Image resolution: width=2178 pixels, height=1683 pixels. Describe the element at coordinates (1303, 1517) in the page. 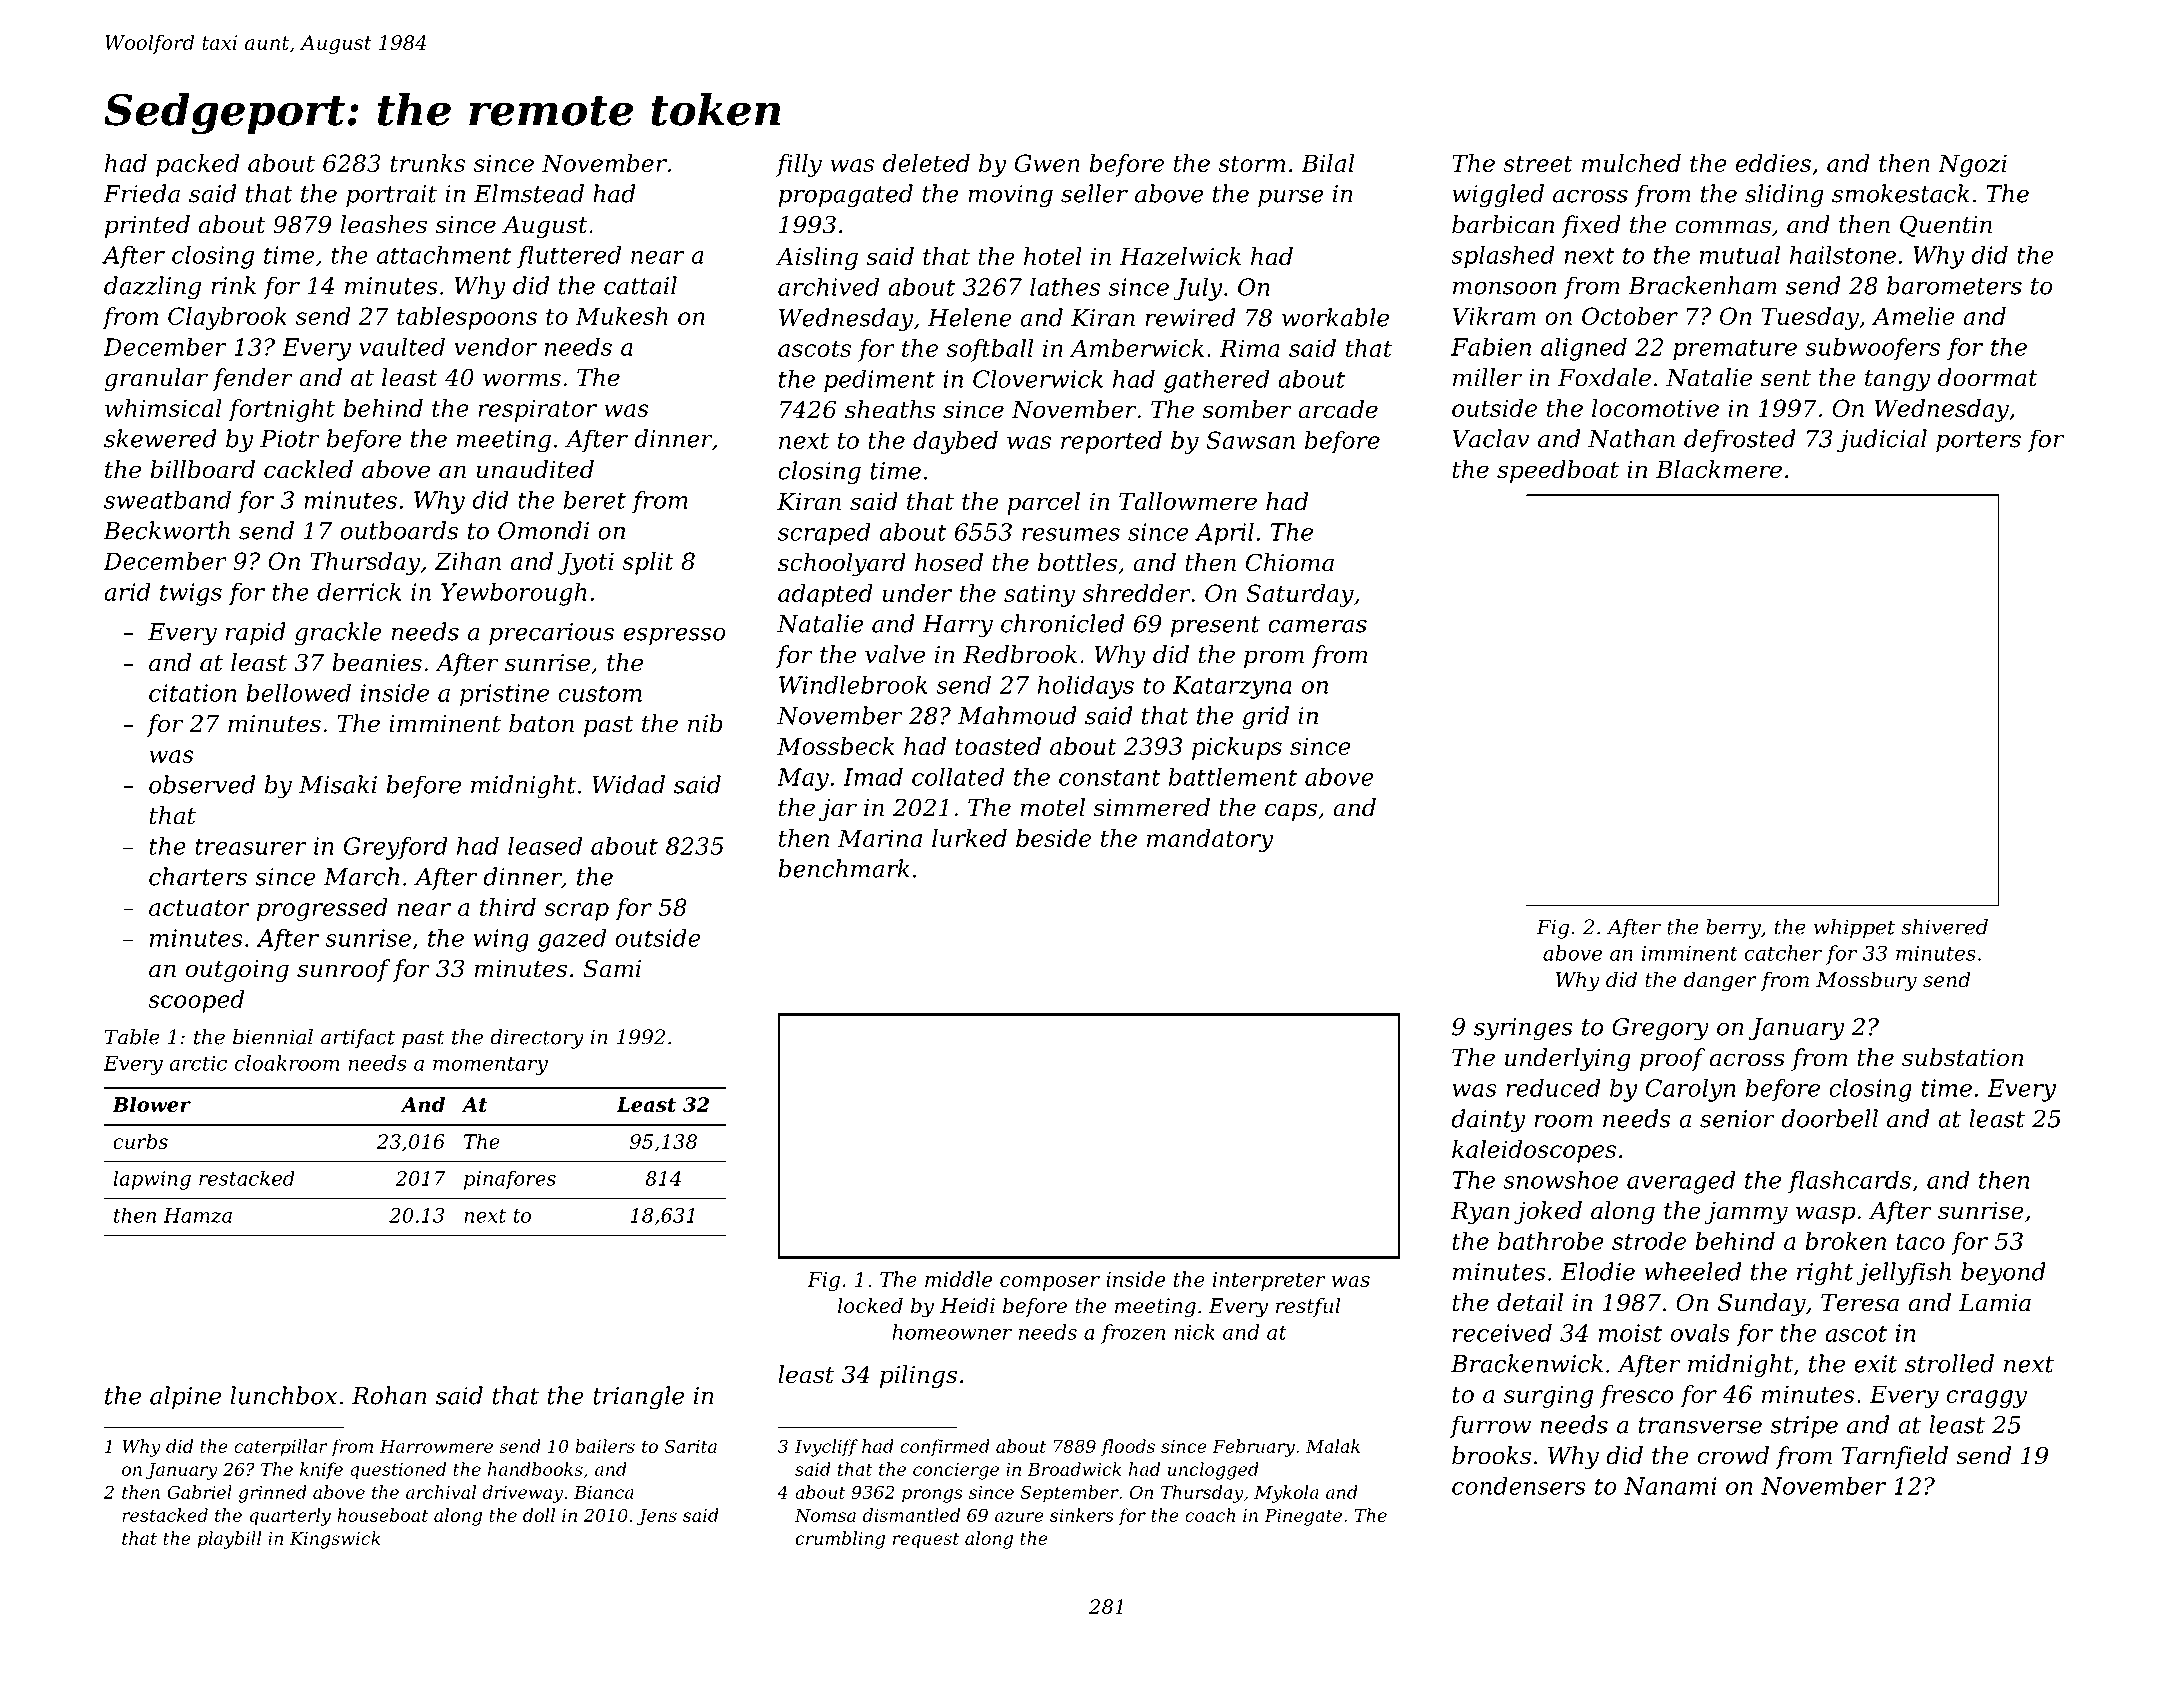

I see `Pinegate` at that location.
